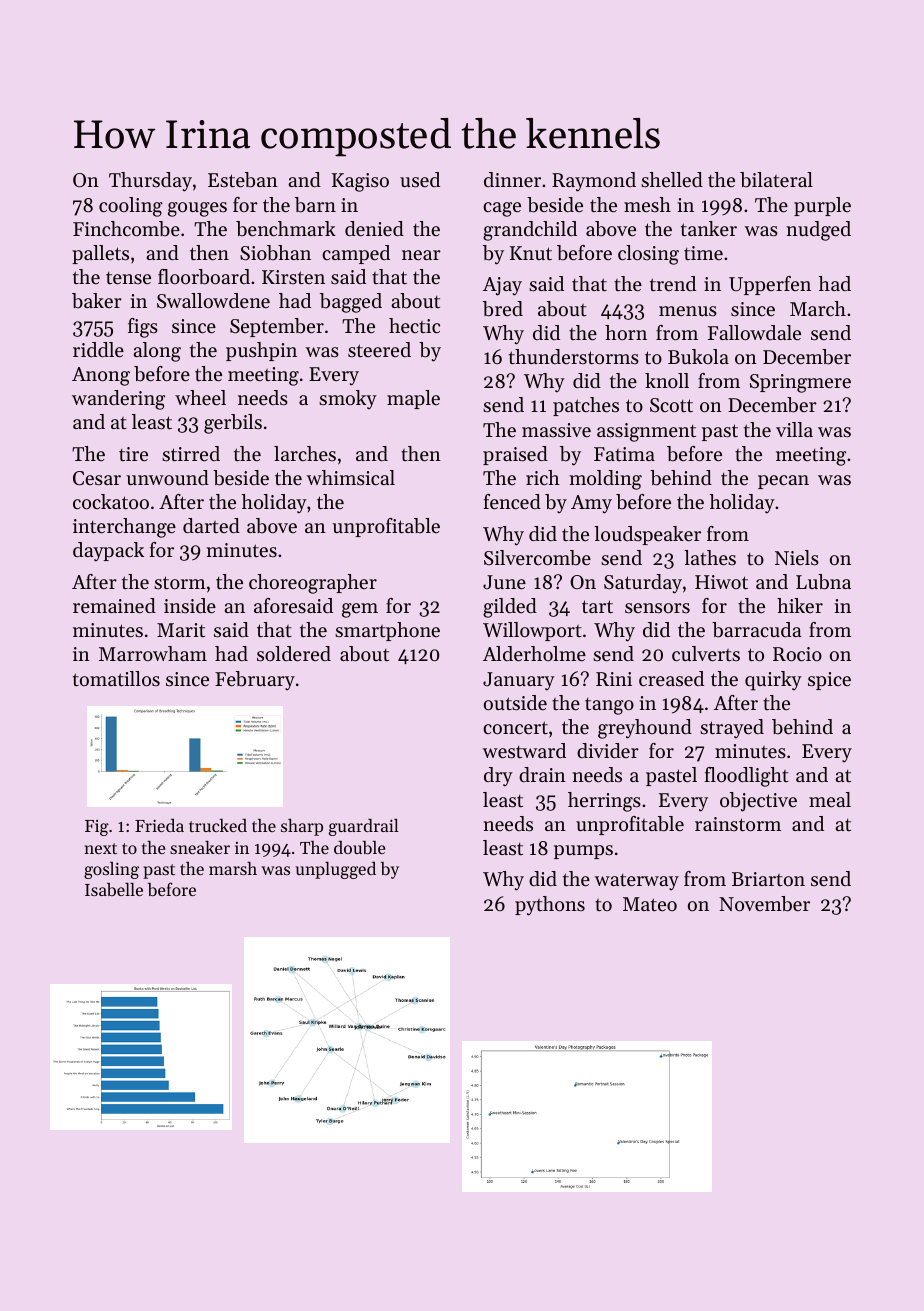 The height and width of the image is (1311, 924). Describe the element at coordinates (114, 889) in the image. I see `Isabelle` at that location.
